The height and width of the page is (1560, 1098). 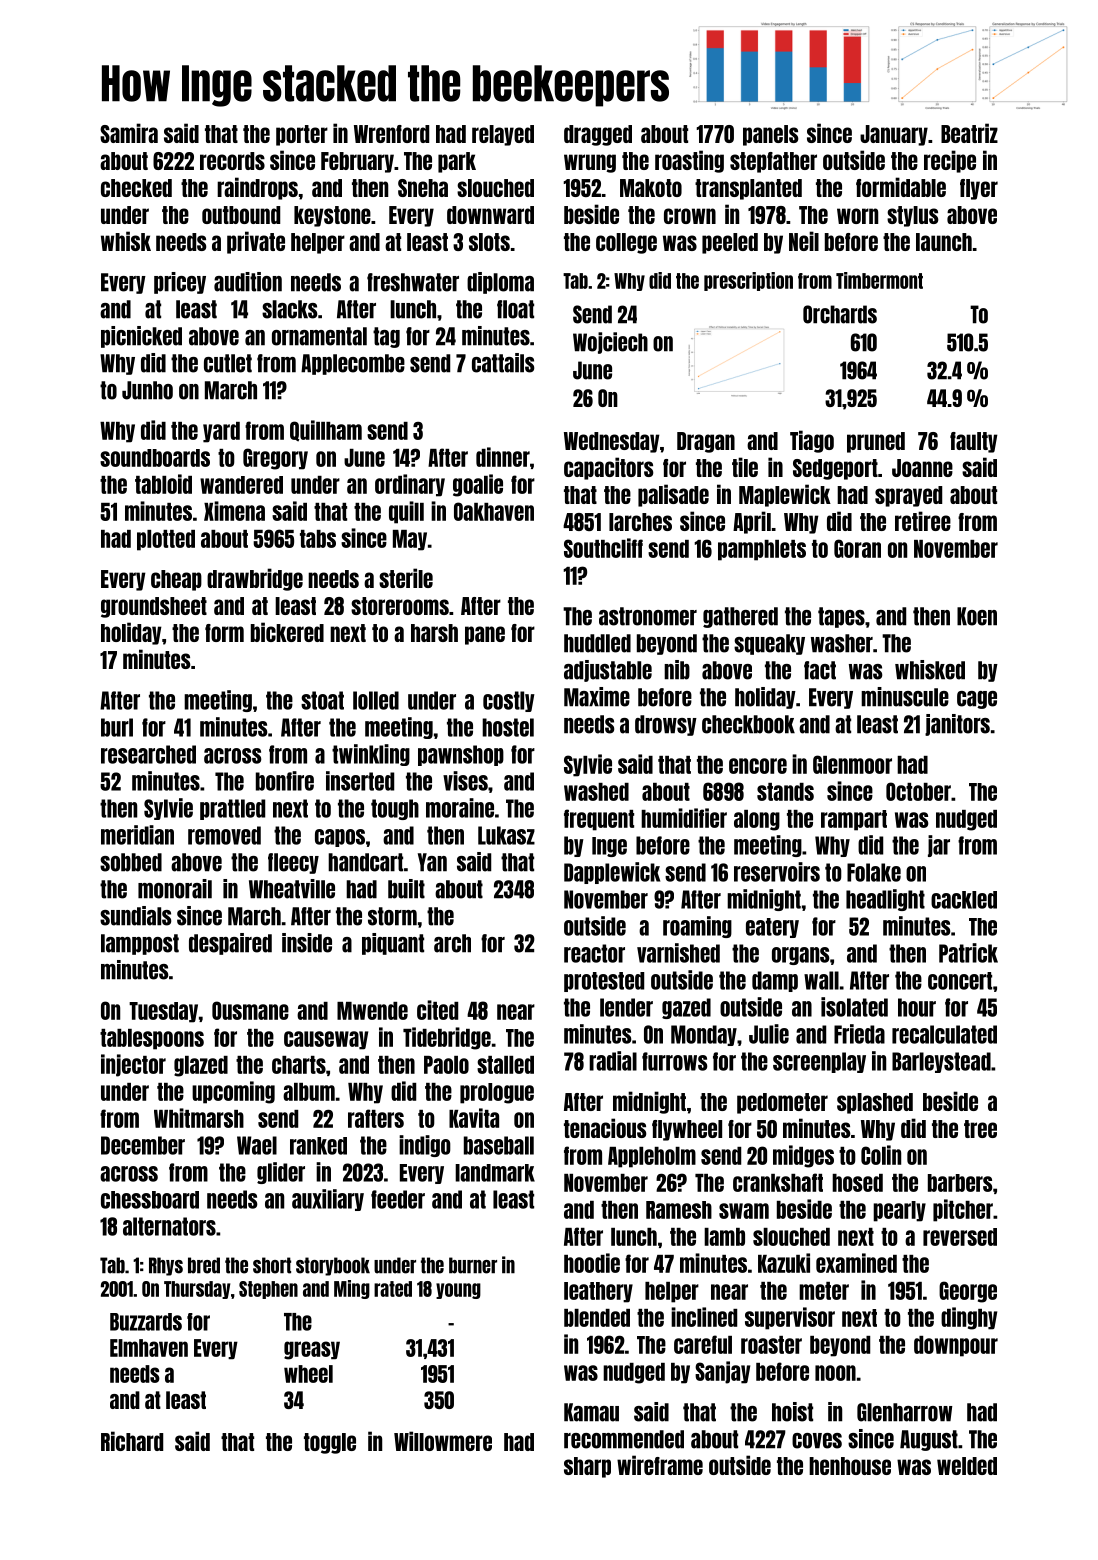 What do you see at coordinates (500, 283) in the page?
I see `diploma` at bounding box center [500, 283].
